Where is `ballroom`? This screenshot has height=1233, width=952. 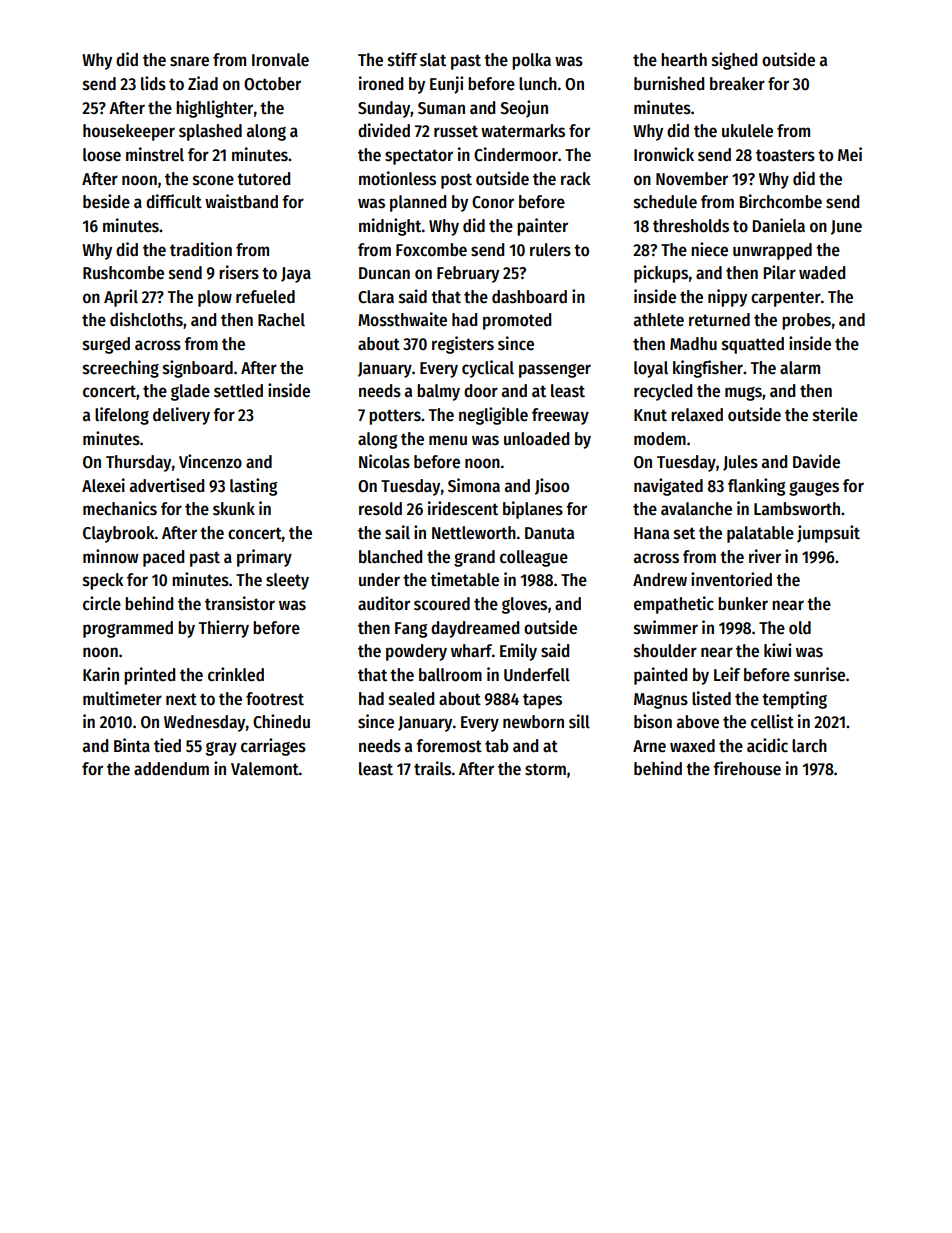 ballroom is located at coordinates (450, 675).
